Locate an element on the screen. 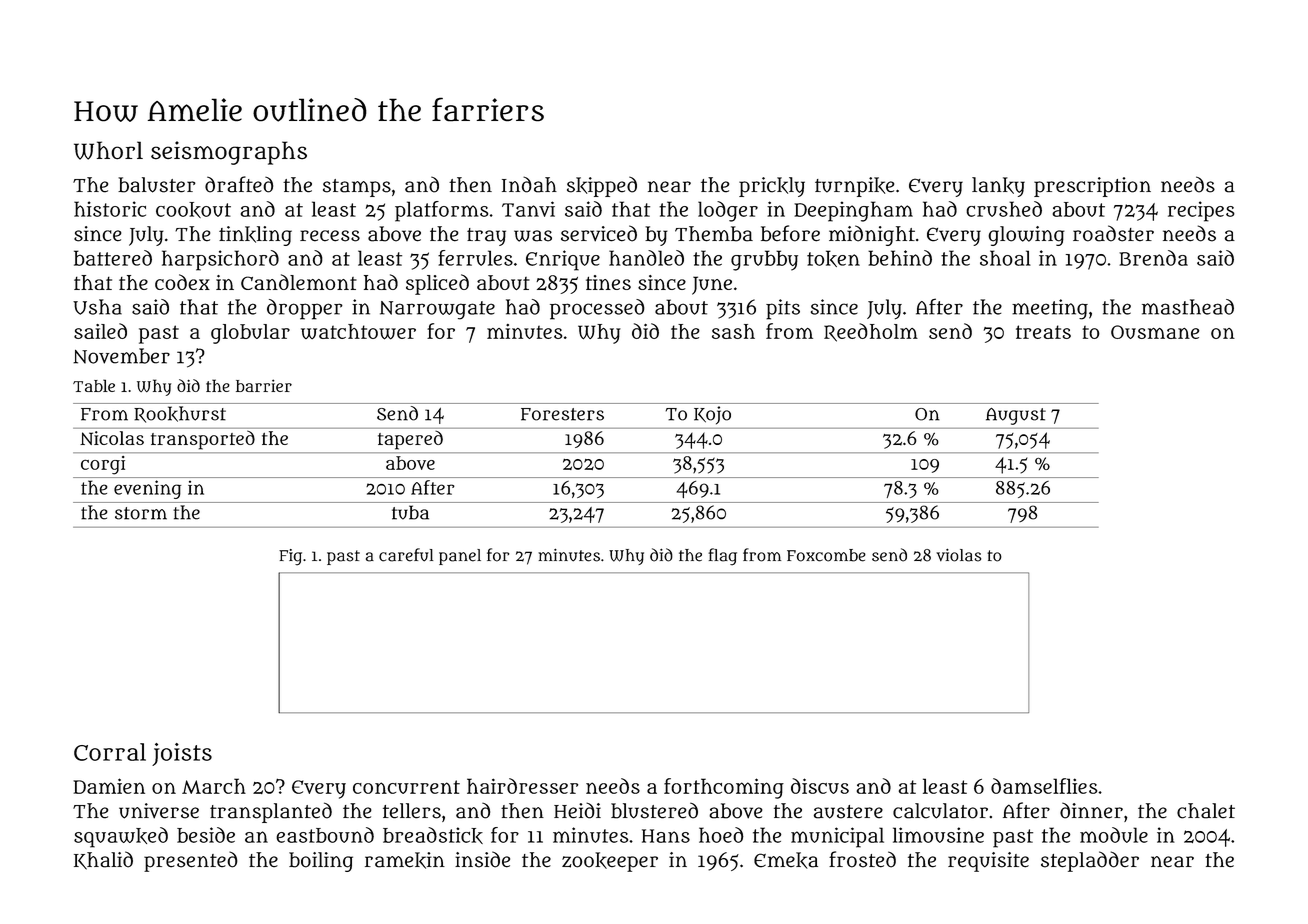  meeting is located at coordinates (1050, 309).
